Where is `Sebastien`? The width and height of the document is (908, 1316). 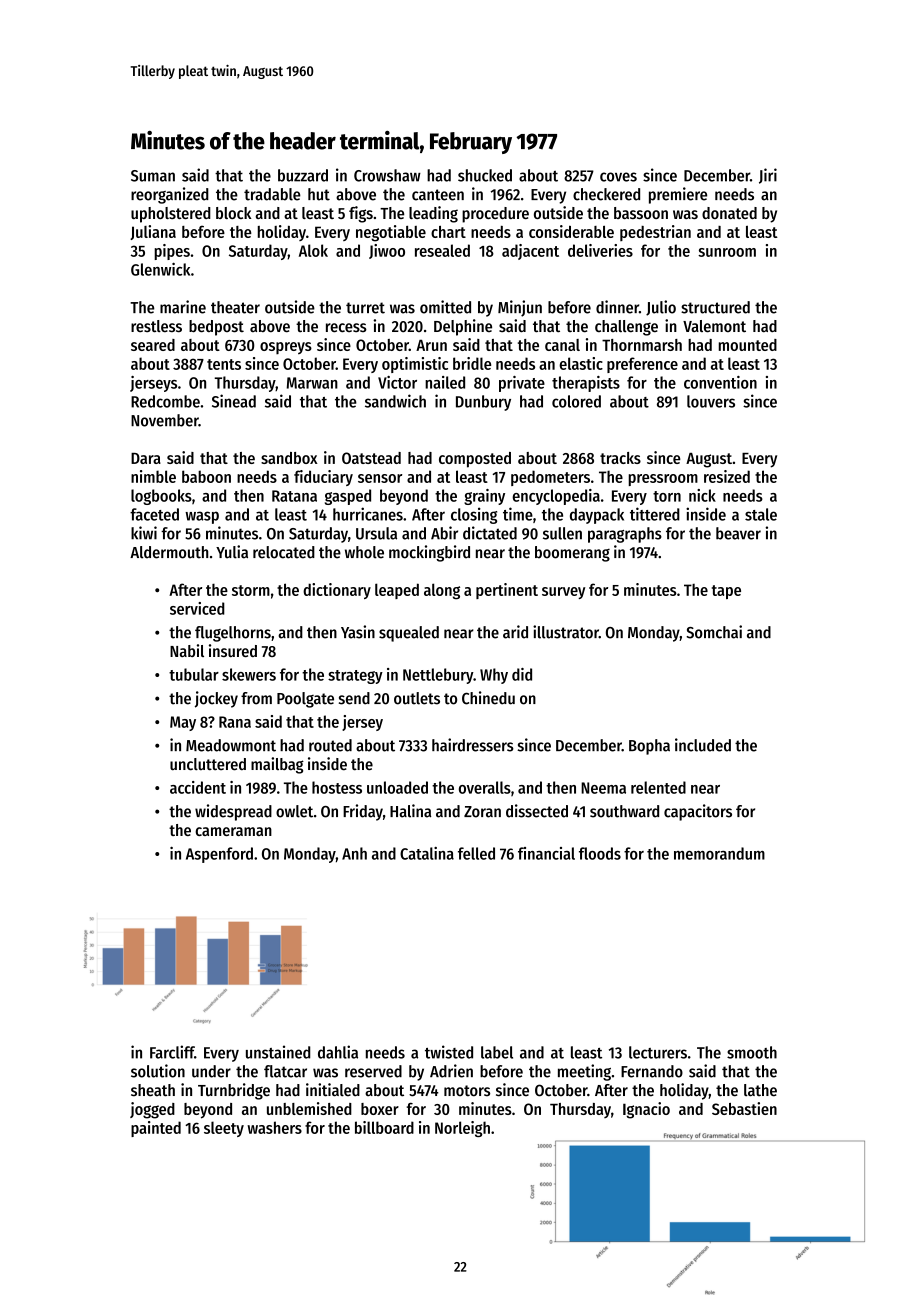
Sebastien is located at coordinates (744, 1108).
